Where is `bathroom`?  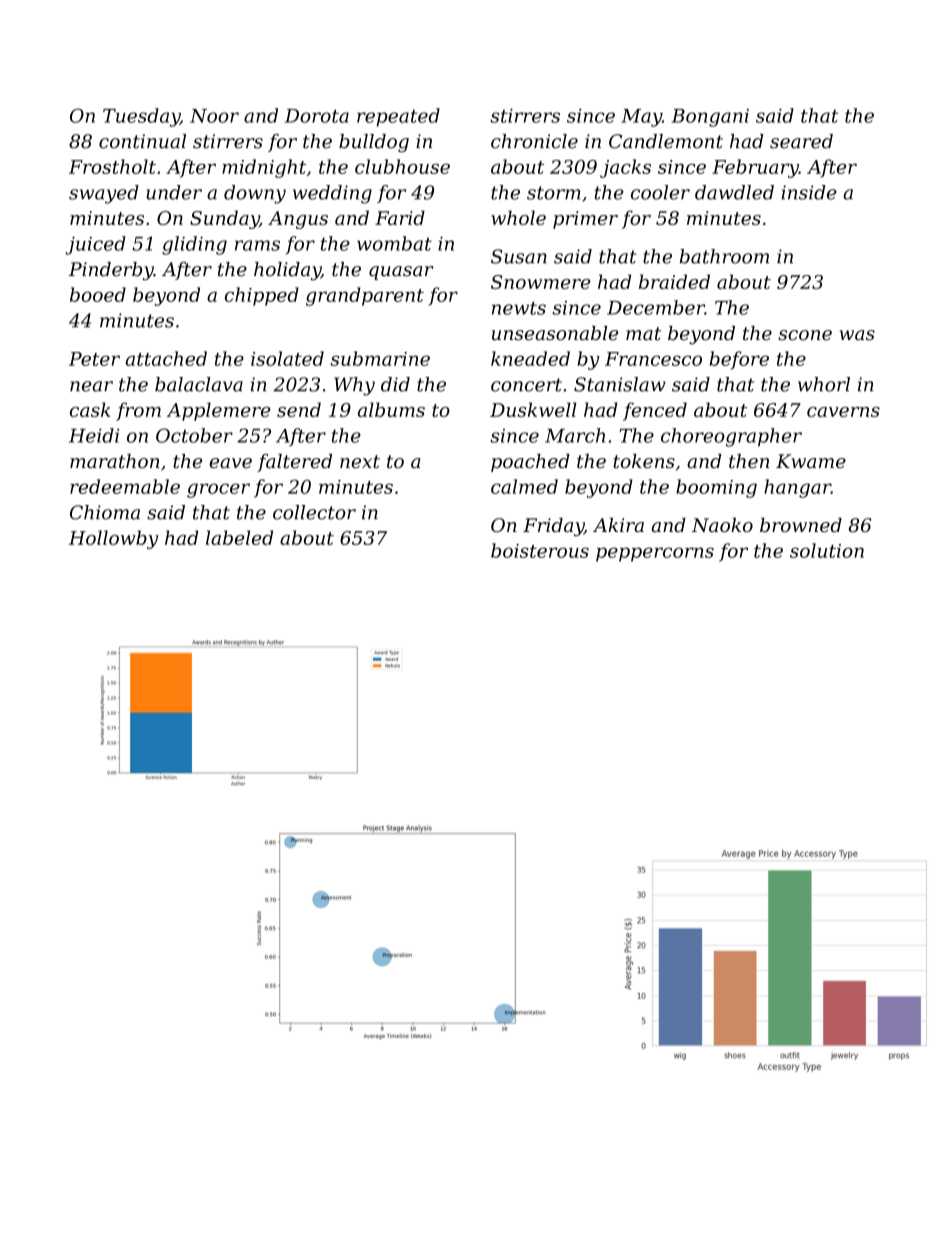
bathroom is located at coordinates (724, 256).
